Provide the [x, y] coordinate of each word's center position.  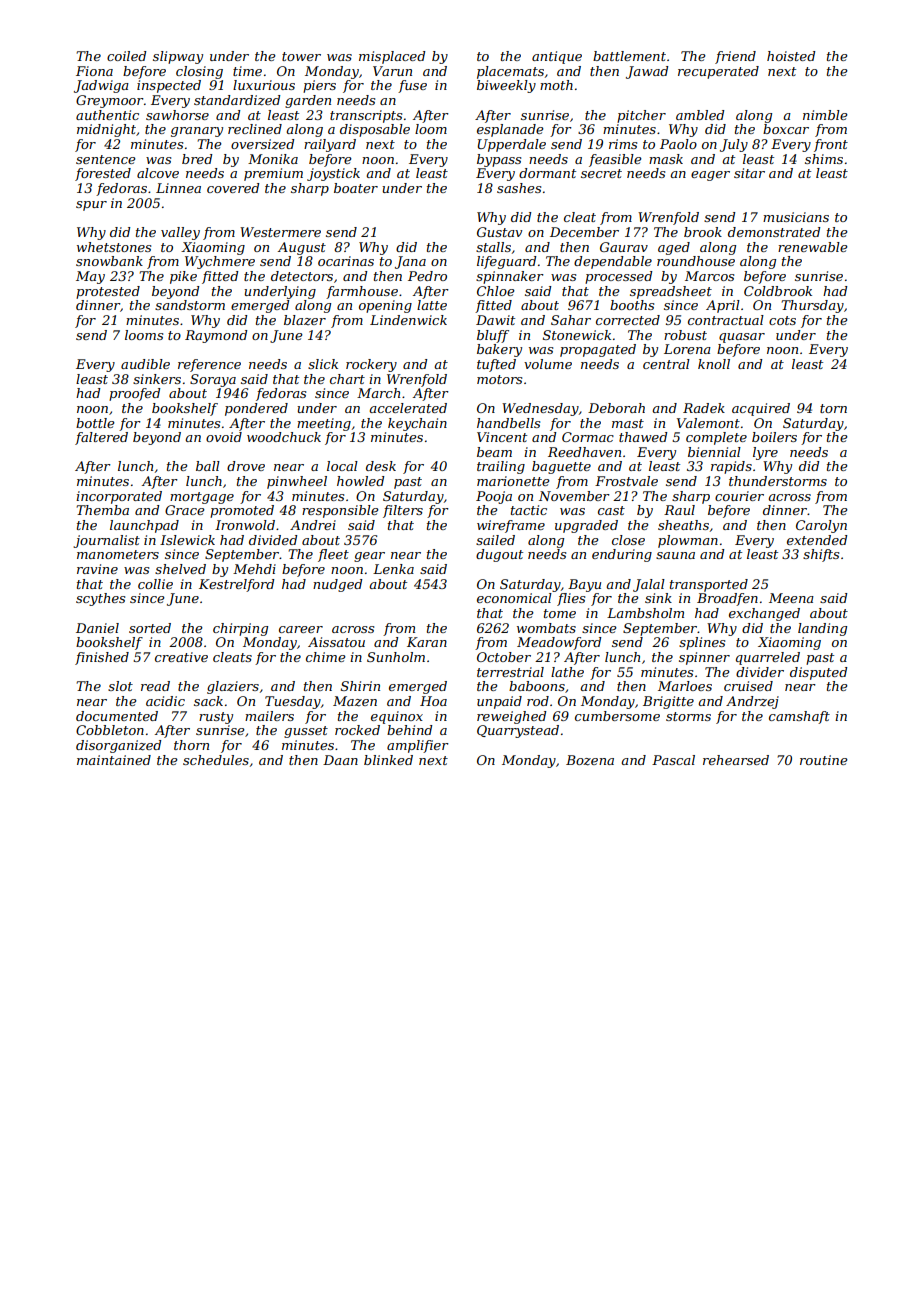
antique [557, 57]
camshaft [799, 717]
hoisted [791, 56]
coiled [126, 56]
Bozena [590, 760]
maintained [114, 760]
